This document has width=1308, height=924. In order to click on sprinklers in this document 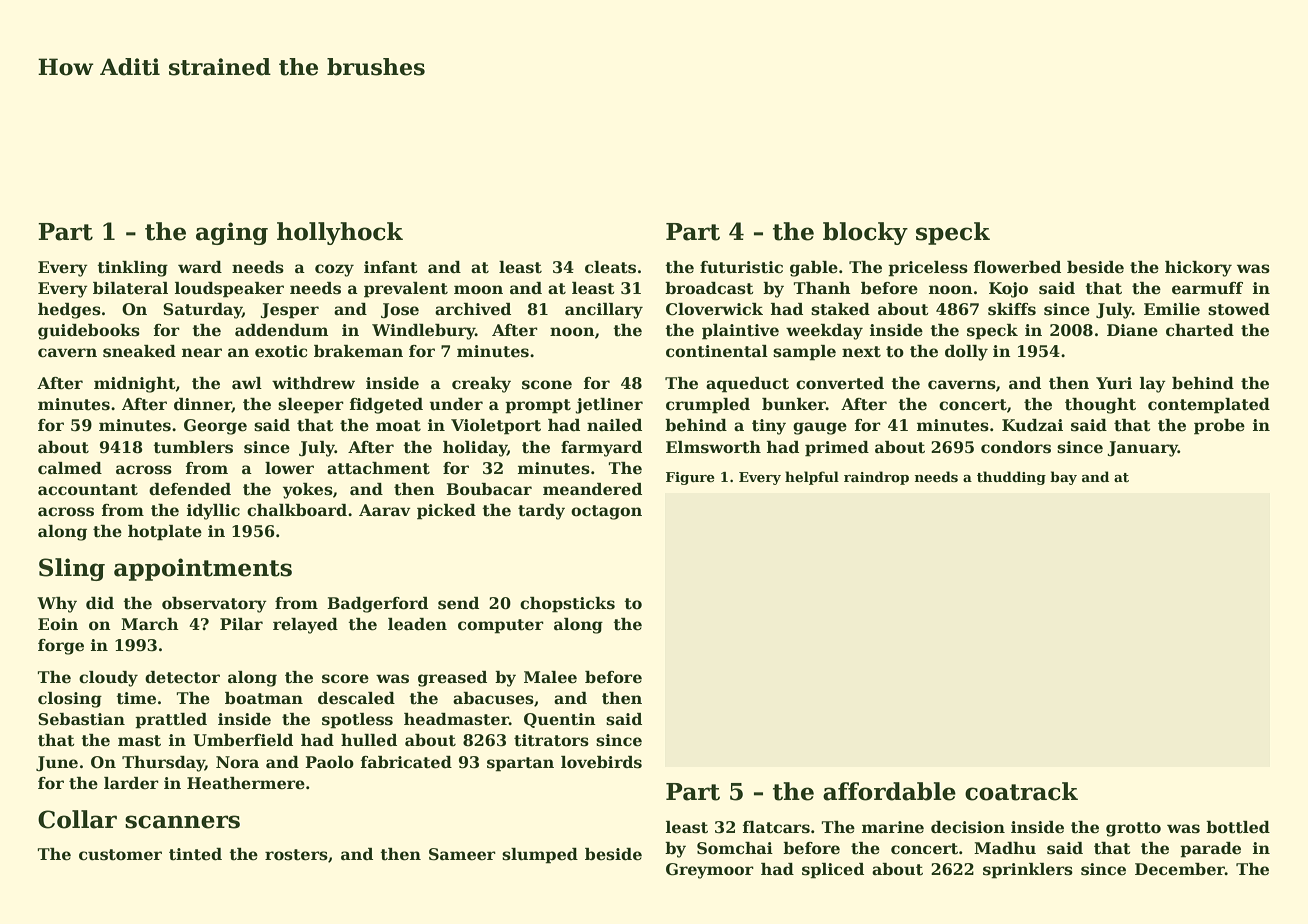, I will do `click(1028, 871)`.
